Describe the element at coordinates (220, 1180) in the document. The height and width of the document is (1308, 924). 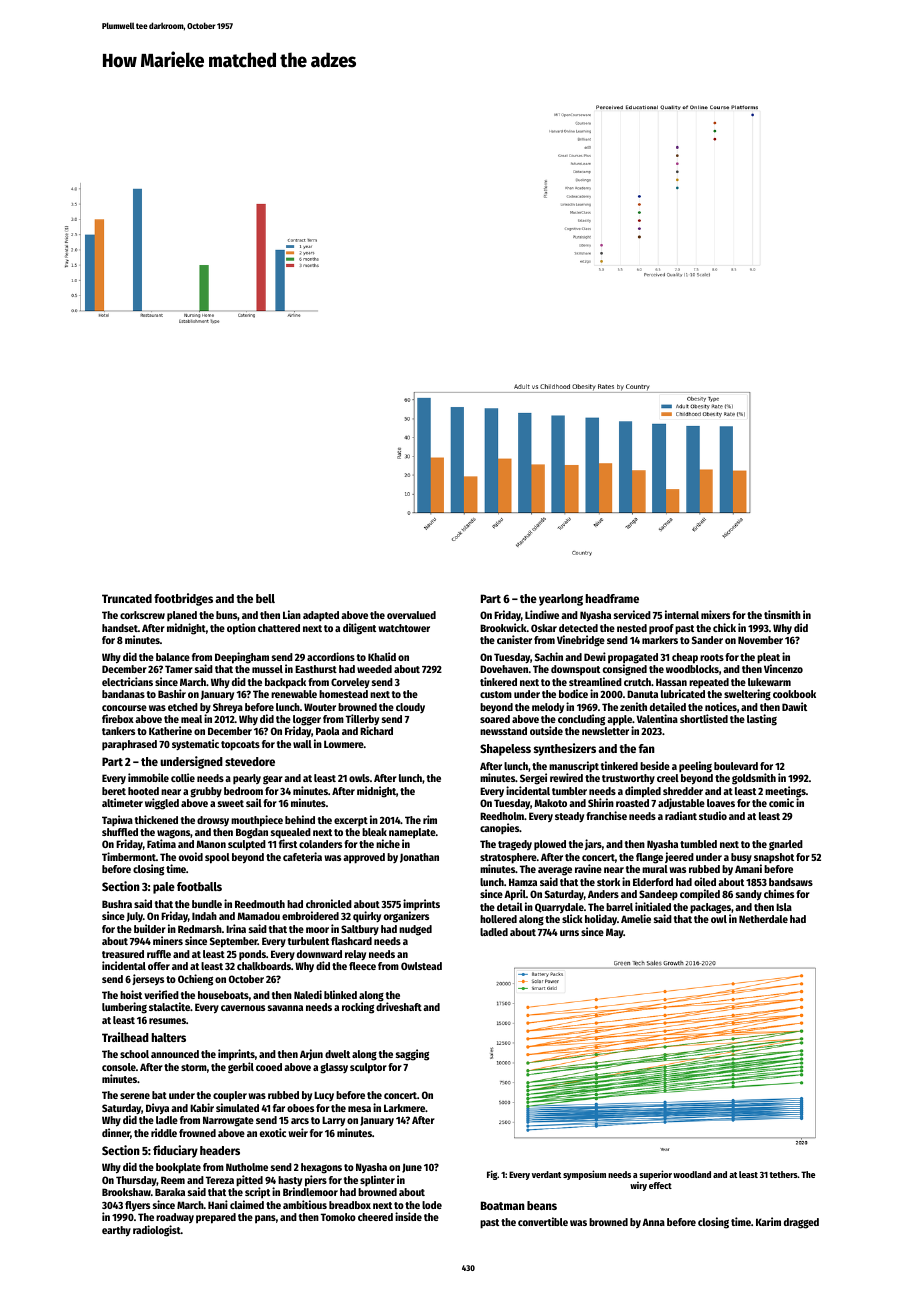
I see `Tereza` at that location.
